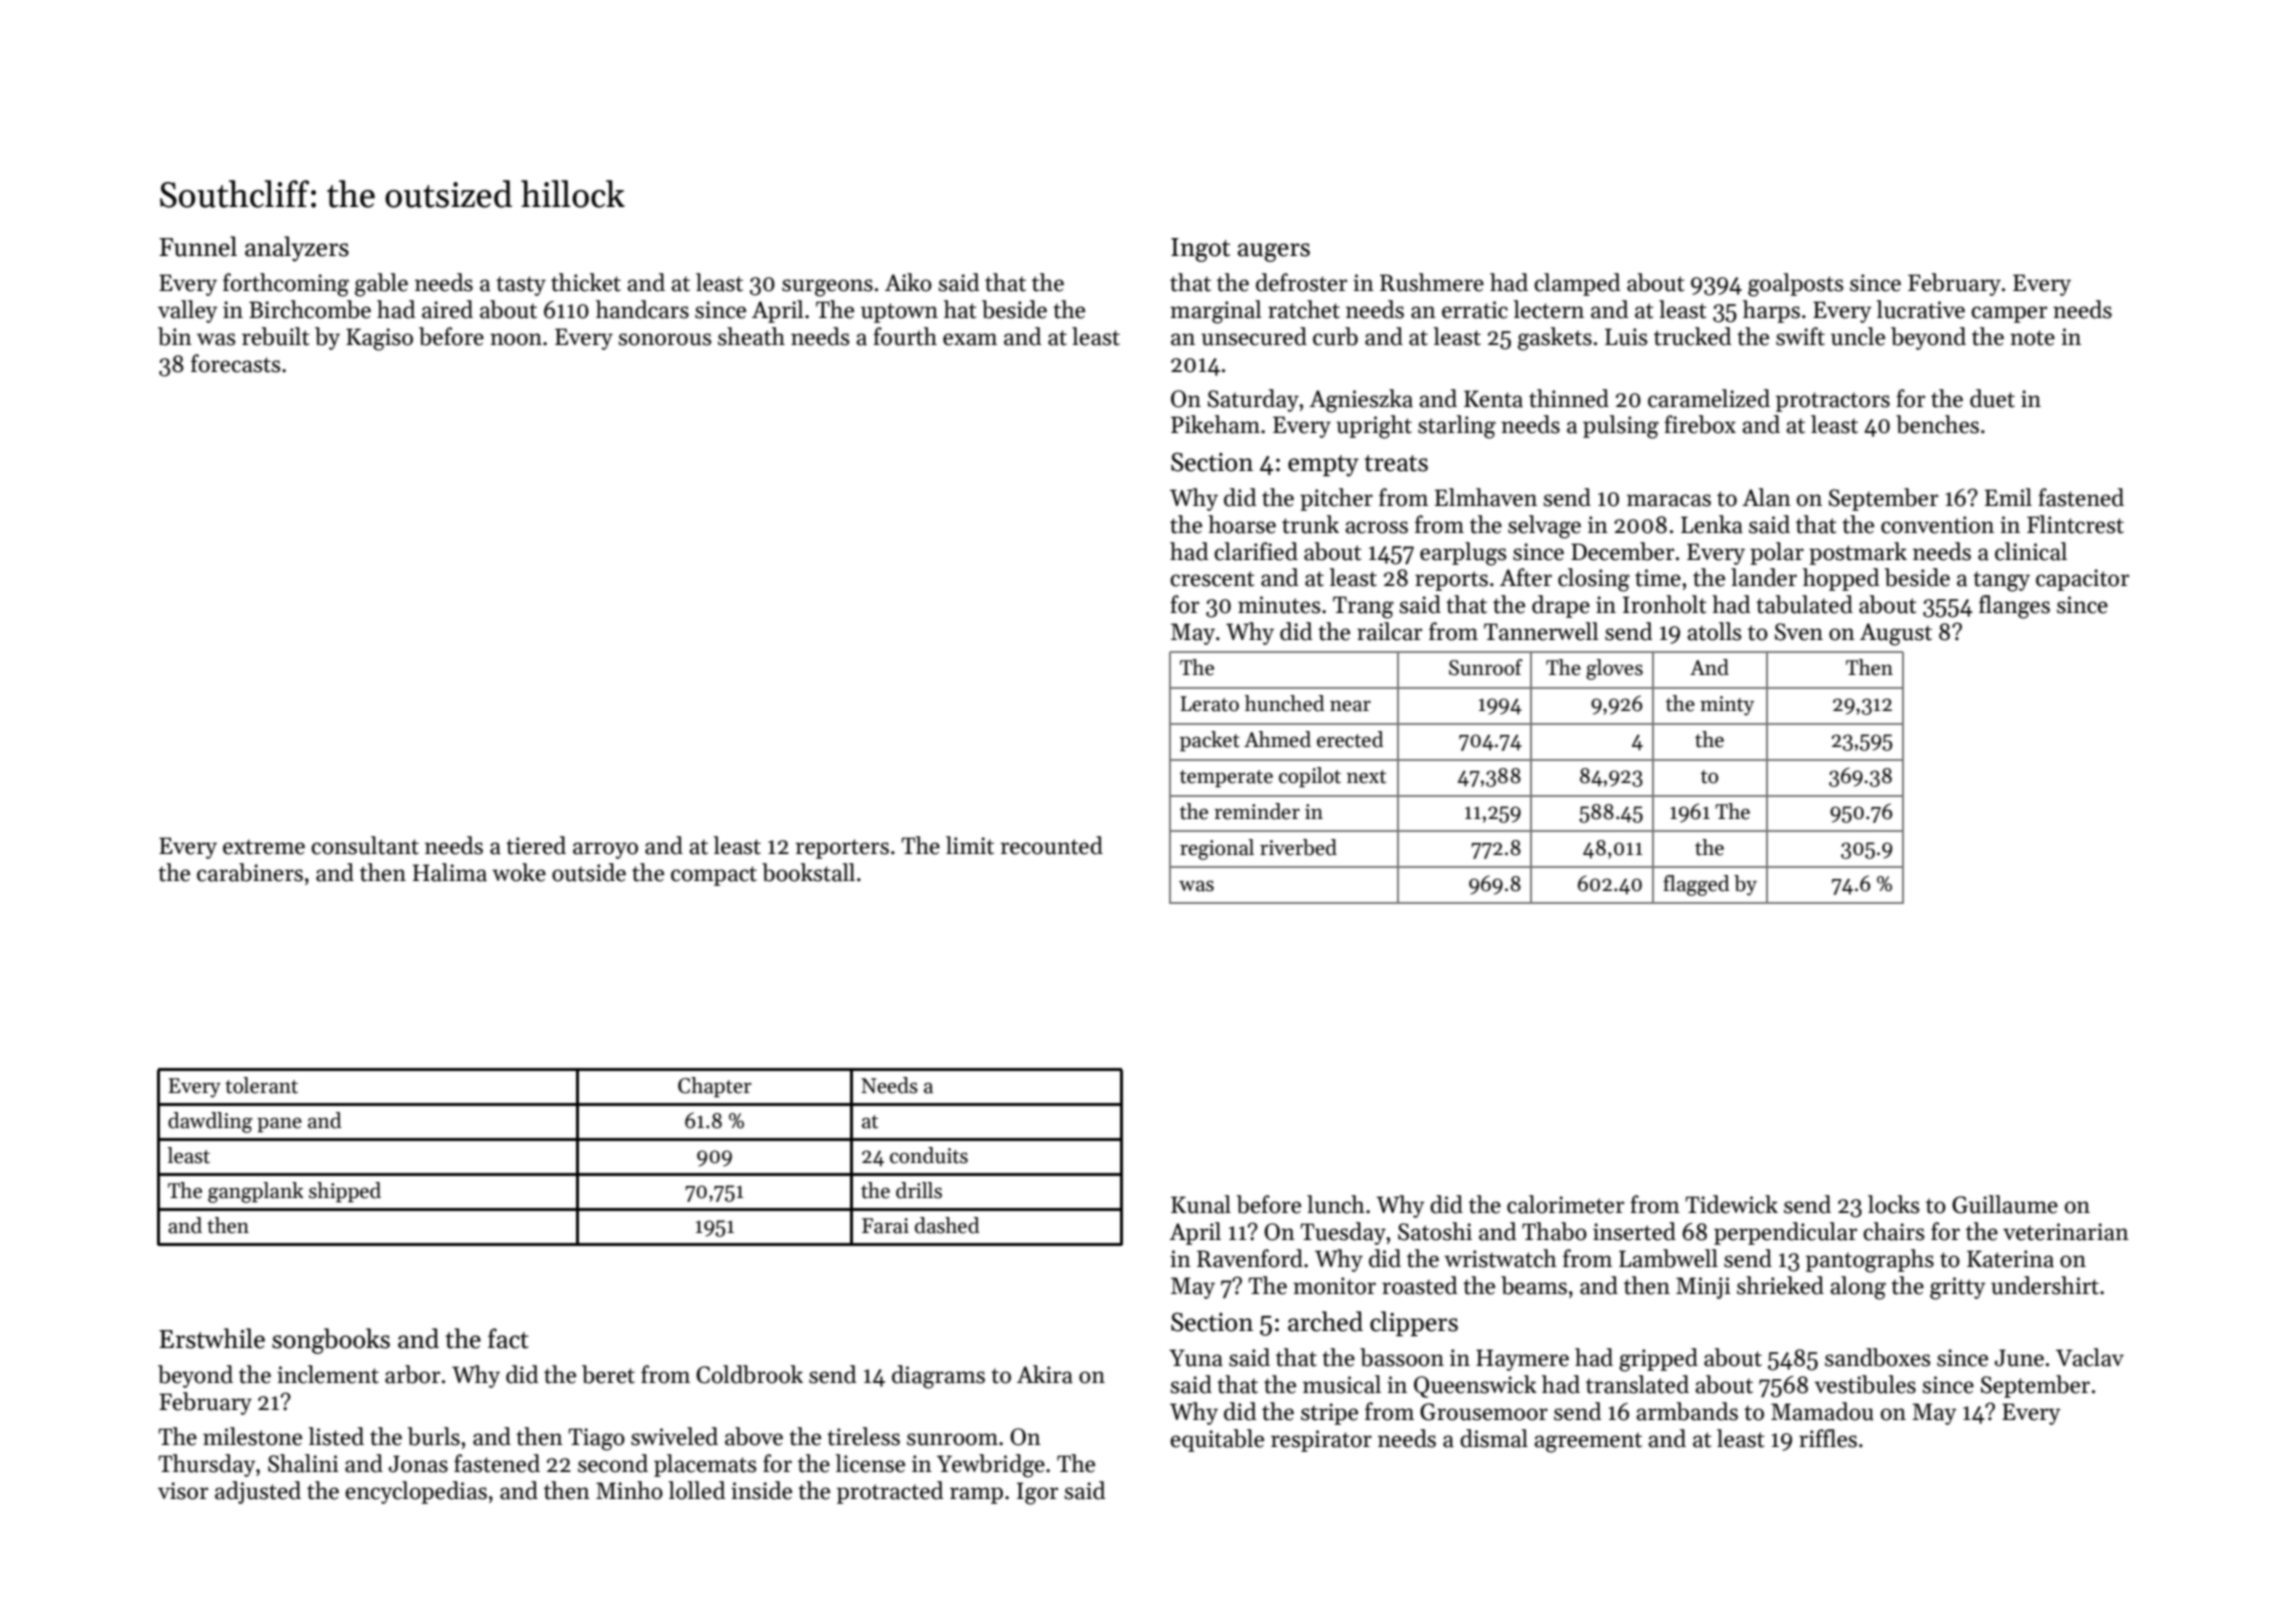 Image resolution: width=2292 pixels, height=1620 pixels. I want to click on Erstwhile, so click(212, 1338).
